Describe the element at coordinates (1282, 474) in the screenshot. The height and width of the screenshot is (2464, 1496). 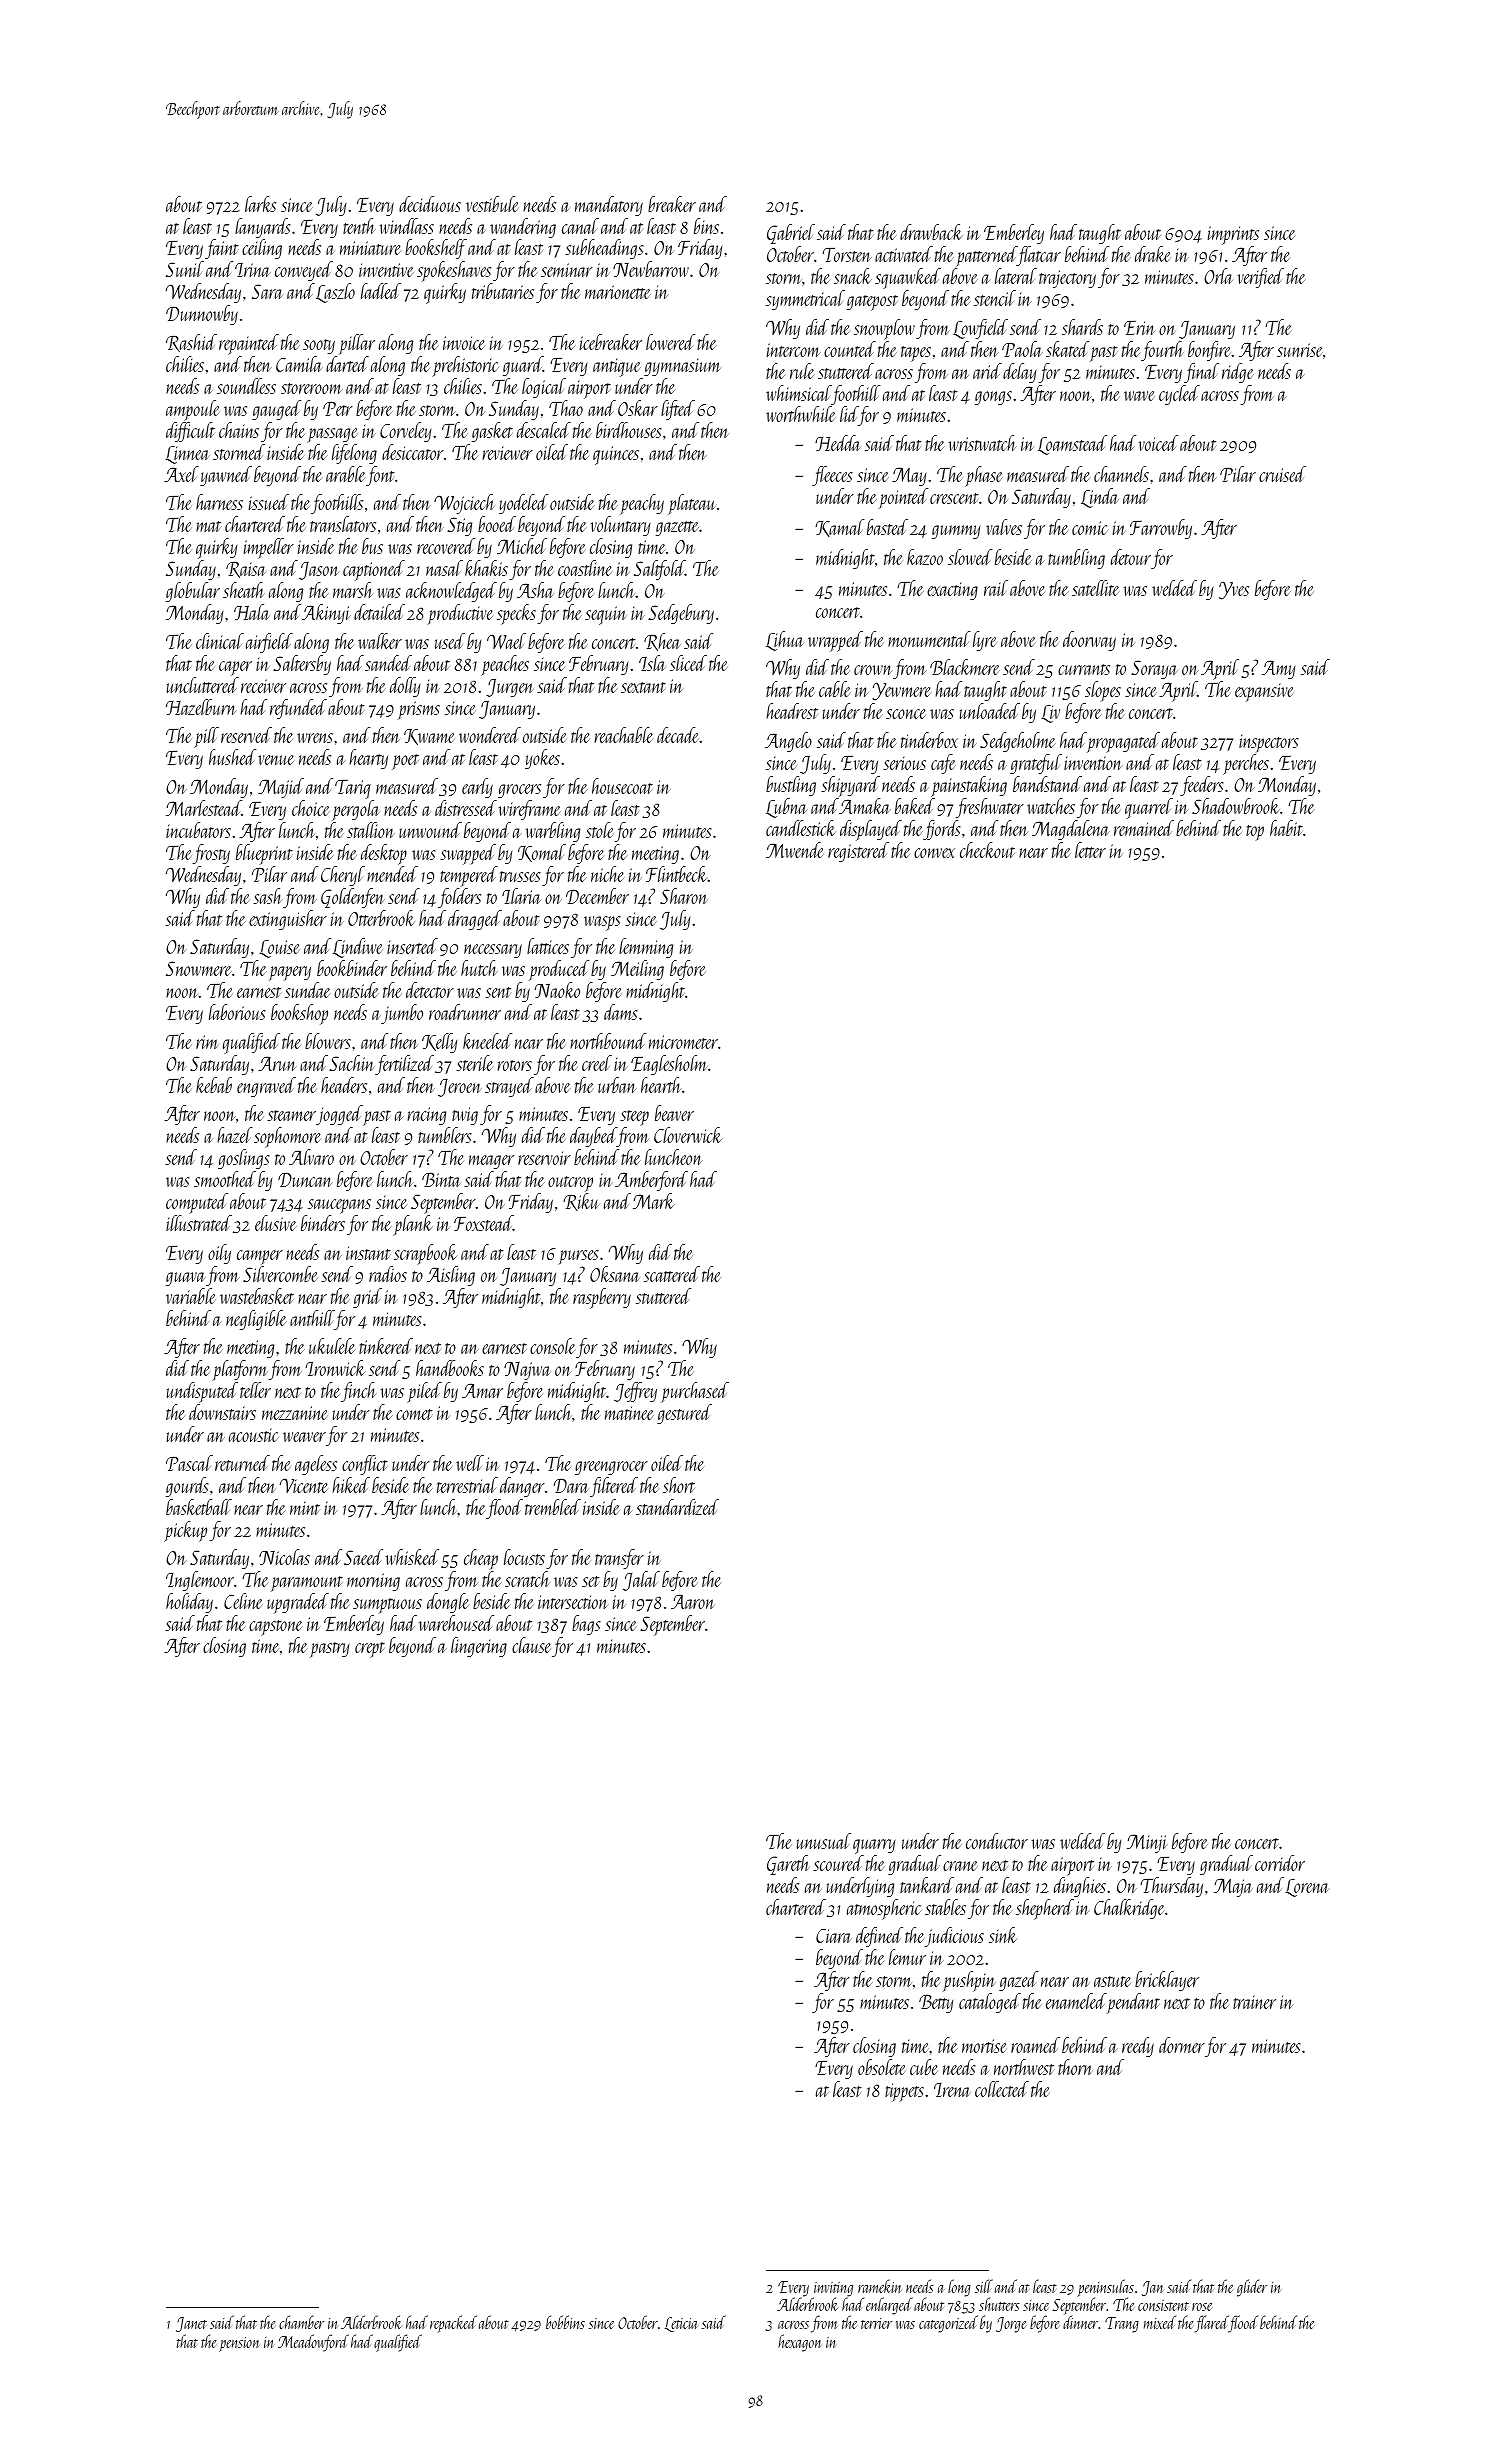
I see `cruised` at that location.
